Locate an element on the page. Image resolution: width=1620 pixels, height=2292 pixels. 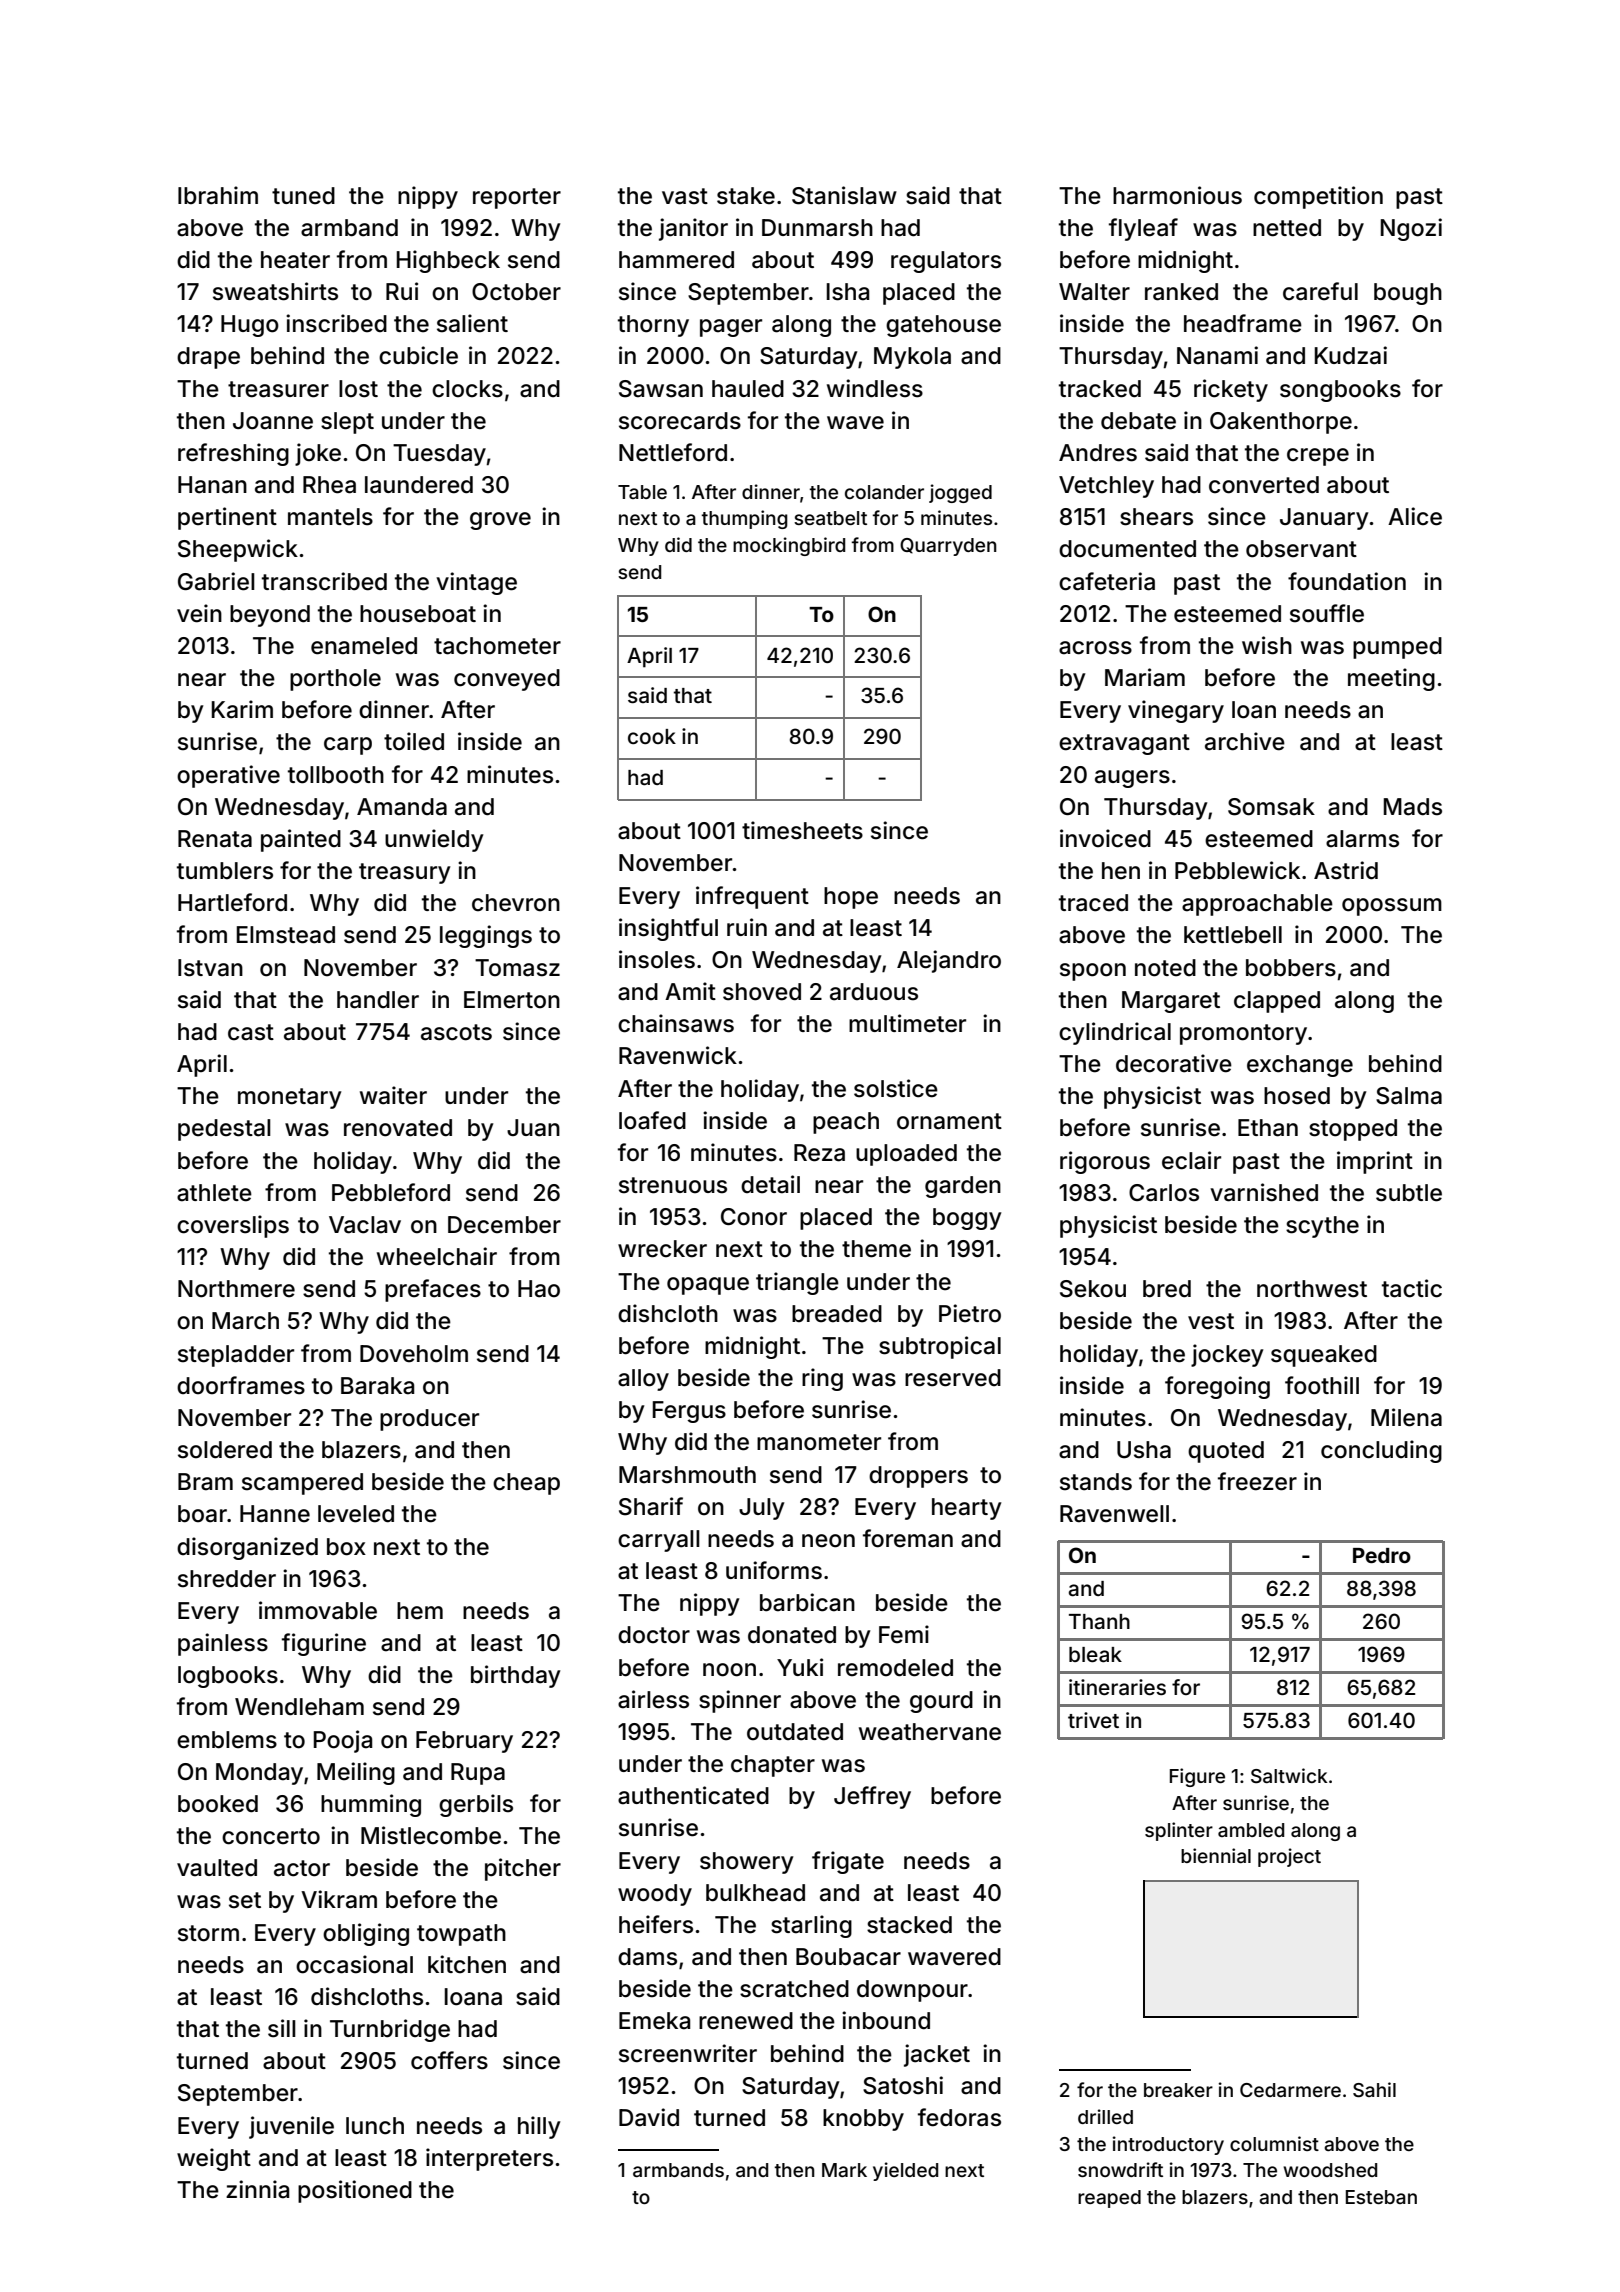
Sawsan is located at coordinates (661, 389).
